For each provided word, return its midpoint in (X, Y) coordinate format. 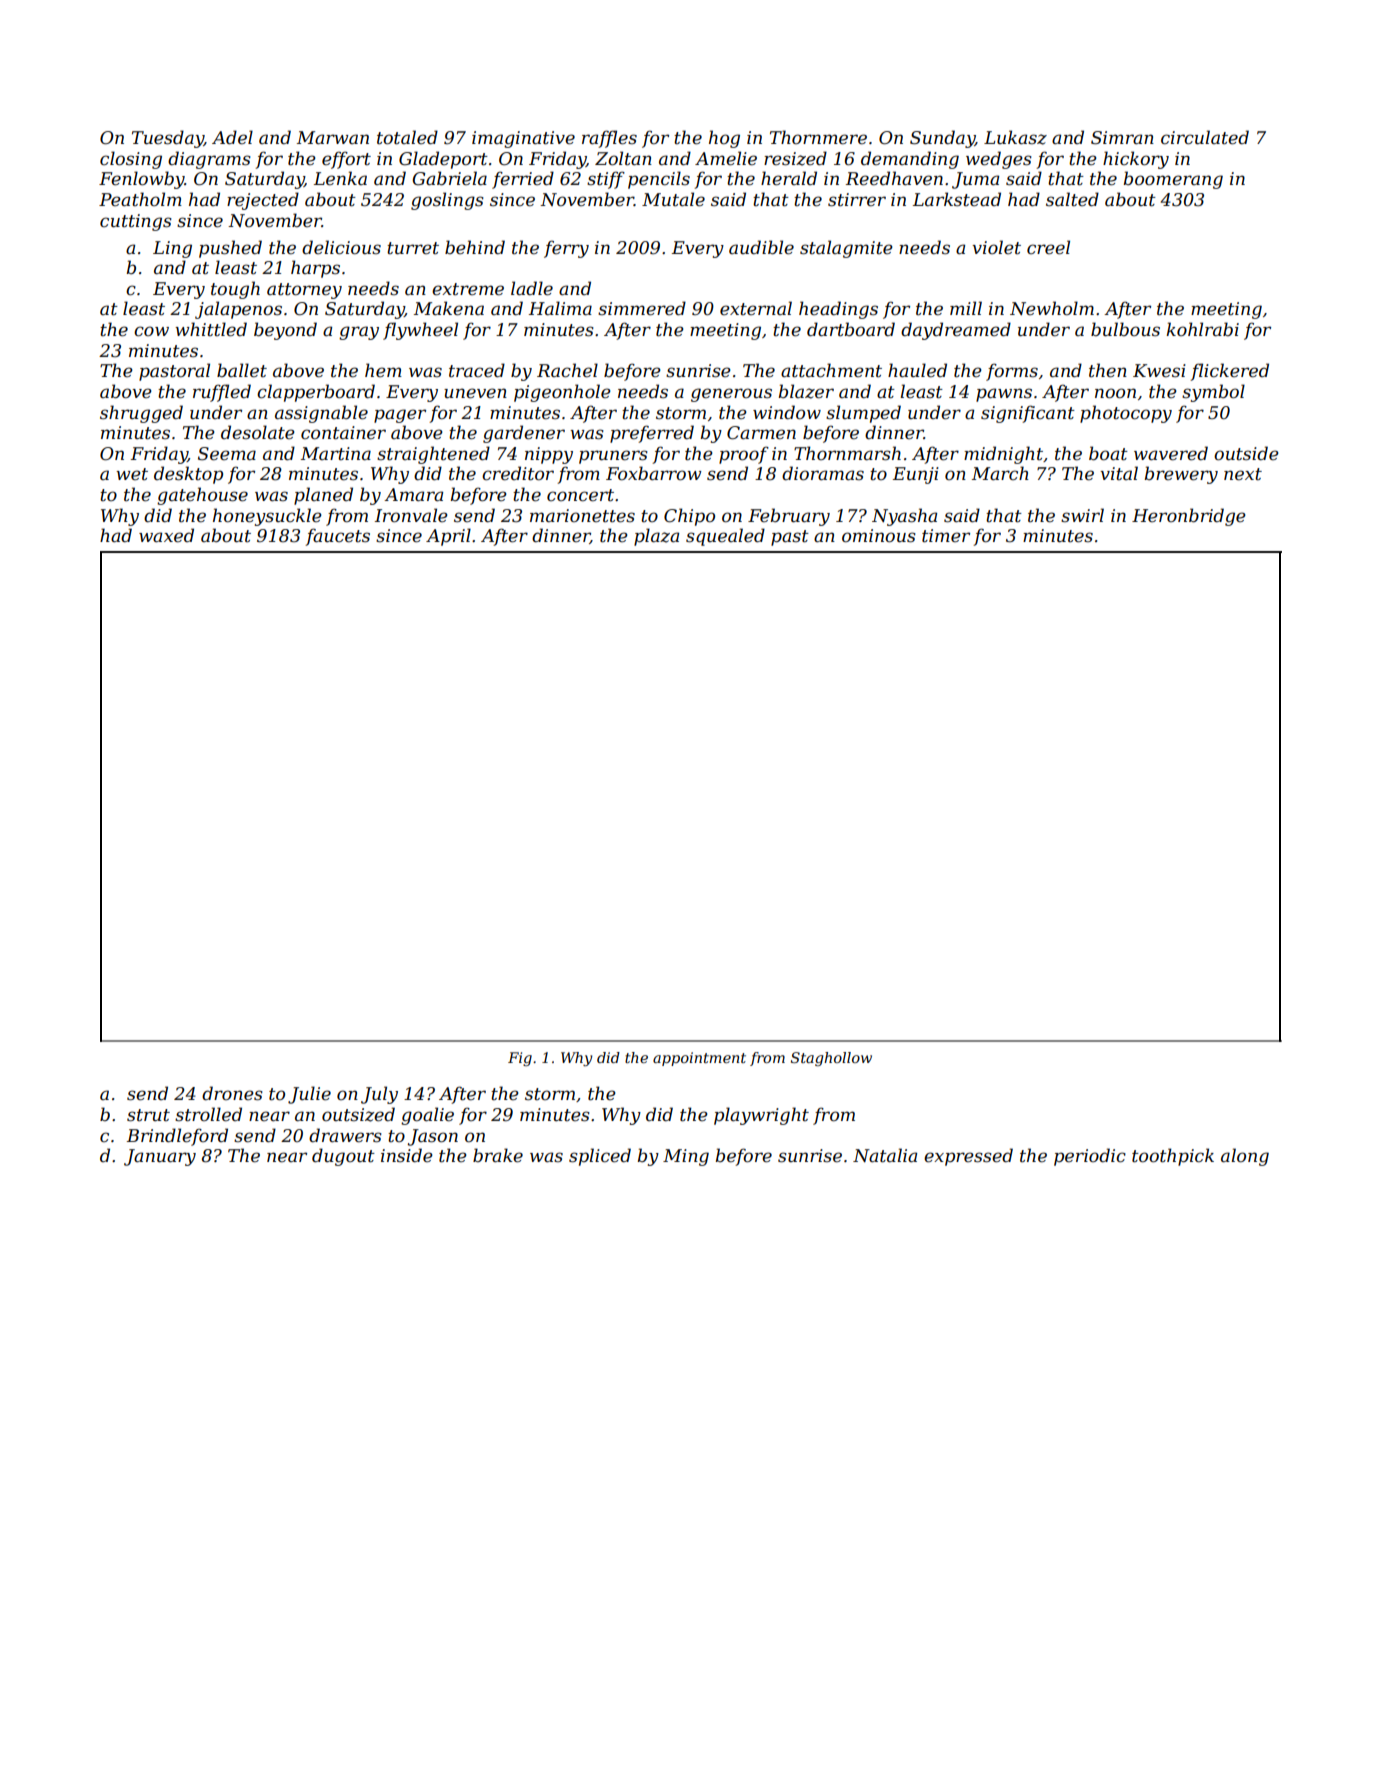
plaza (656, 537)
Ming (686, 1157)
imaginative (523, 139)
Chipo (689, 517)
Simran (1122, 138)
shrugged (141, 414)
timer (946, 536)
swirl (1082, 515)
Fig (520, 1059)
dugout (343, 1157)
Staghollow (831, 1059)
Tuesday (168, 139)
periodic (1090, 1157)
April (448, 537)
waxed (166, 535)
